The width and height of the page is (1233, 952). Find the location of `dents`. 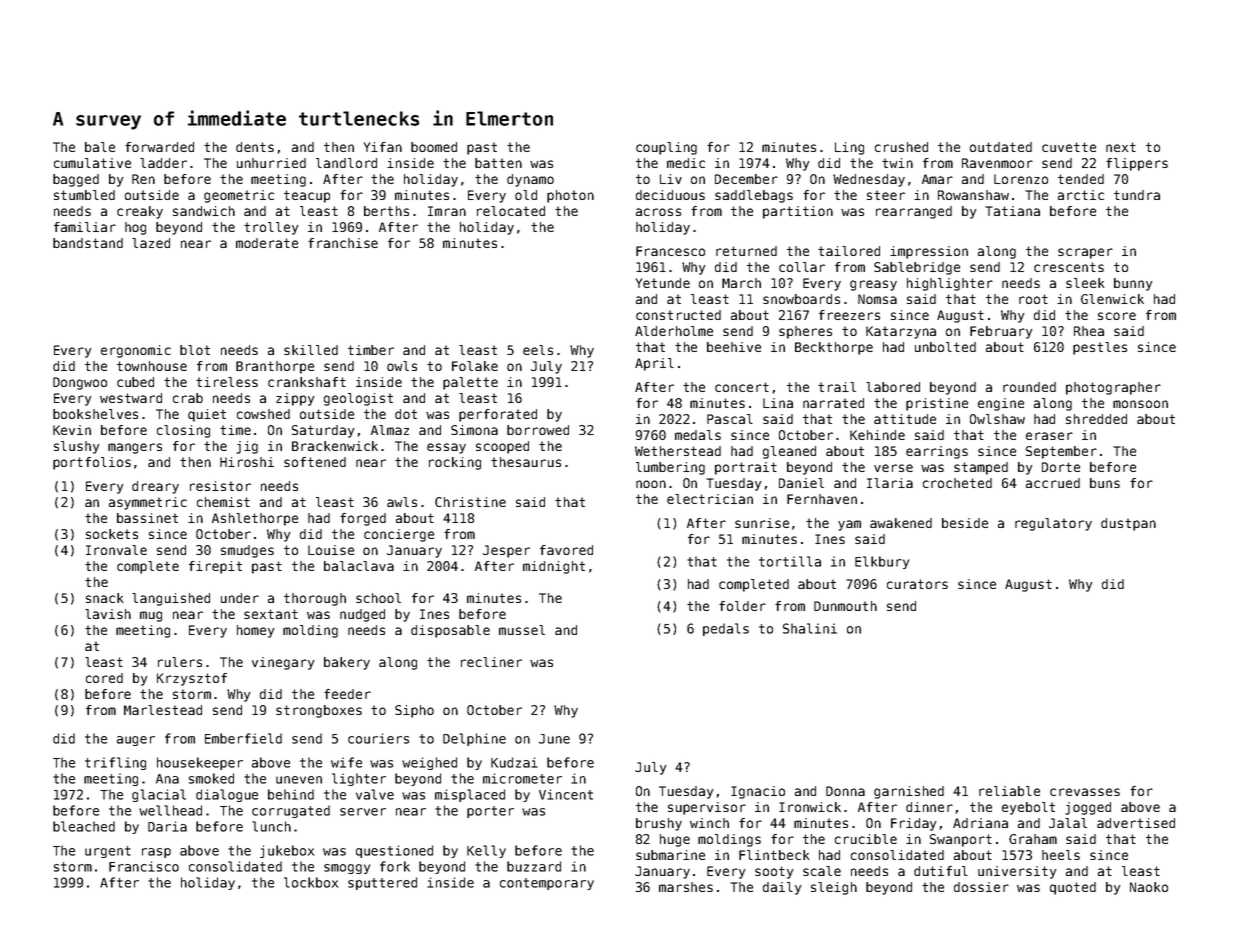

dents is located at coordinates (255, 147).
